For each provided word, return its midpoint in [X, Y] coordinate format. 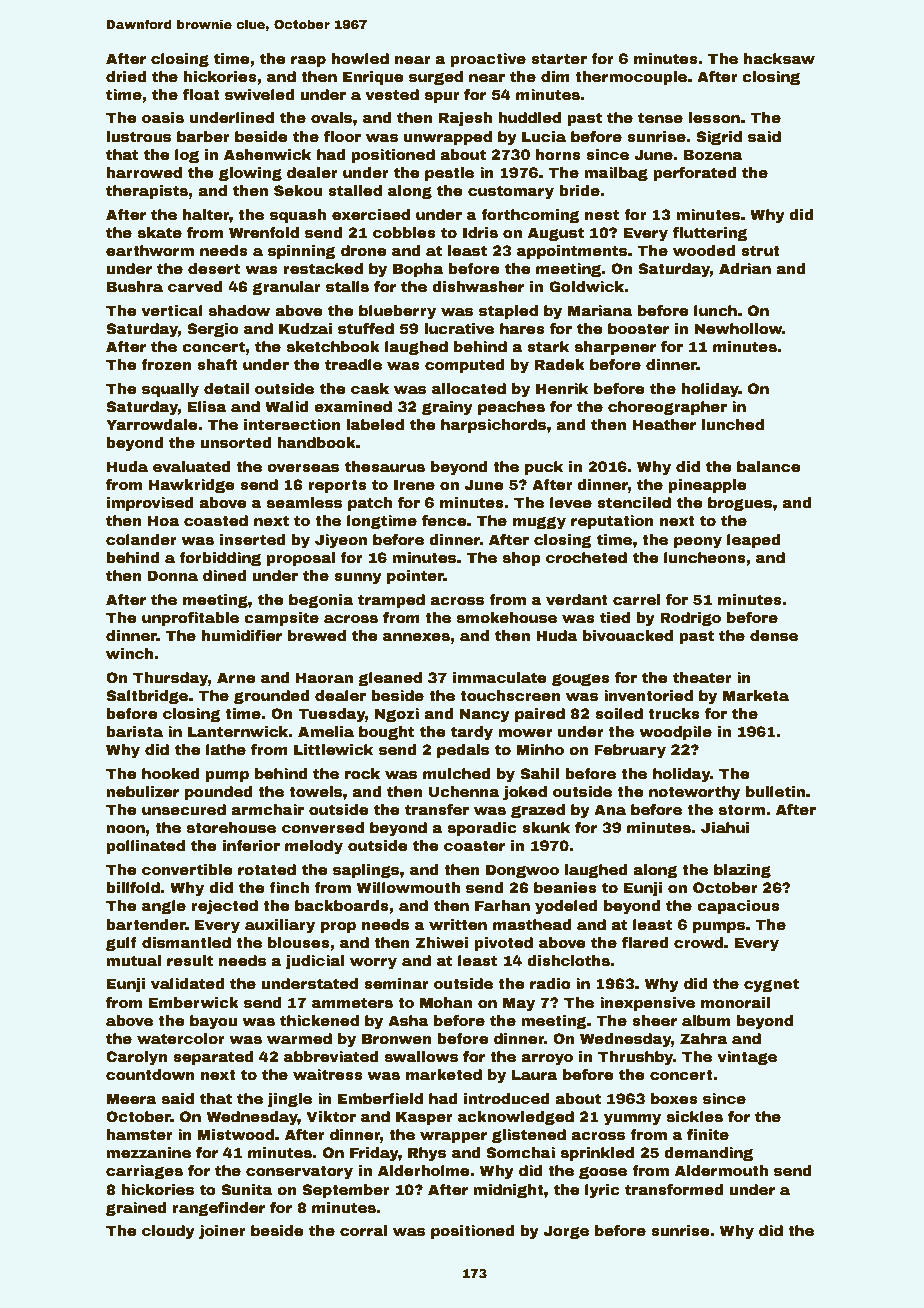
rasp [308, 61]
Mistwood [235, 1134]
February [630, 751]
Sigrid [719, 138]
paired [540, 715]
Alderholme [424, 1170]
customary [511, 192]
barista [134, 731]
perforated [695, 174]
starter [559, 58]
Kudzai [305, 328]
